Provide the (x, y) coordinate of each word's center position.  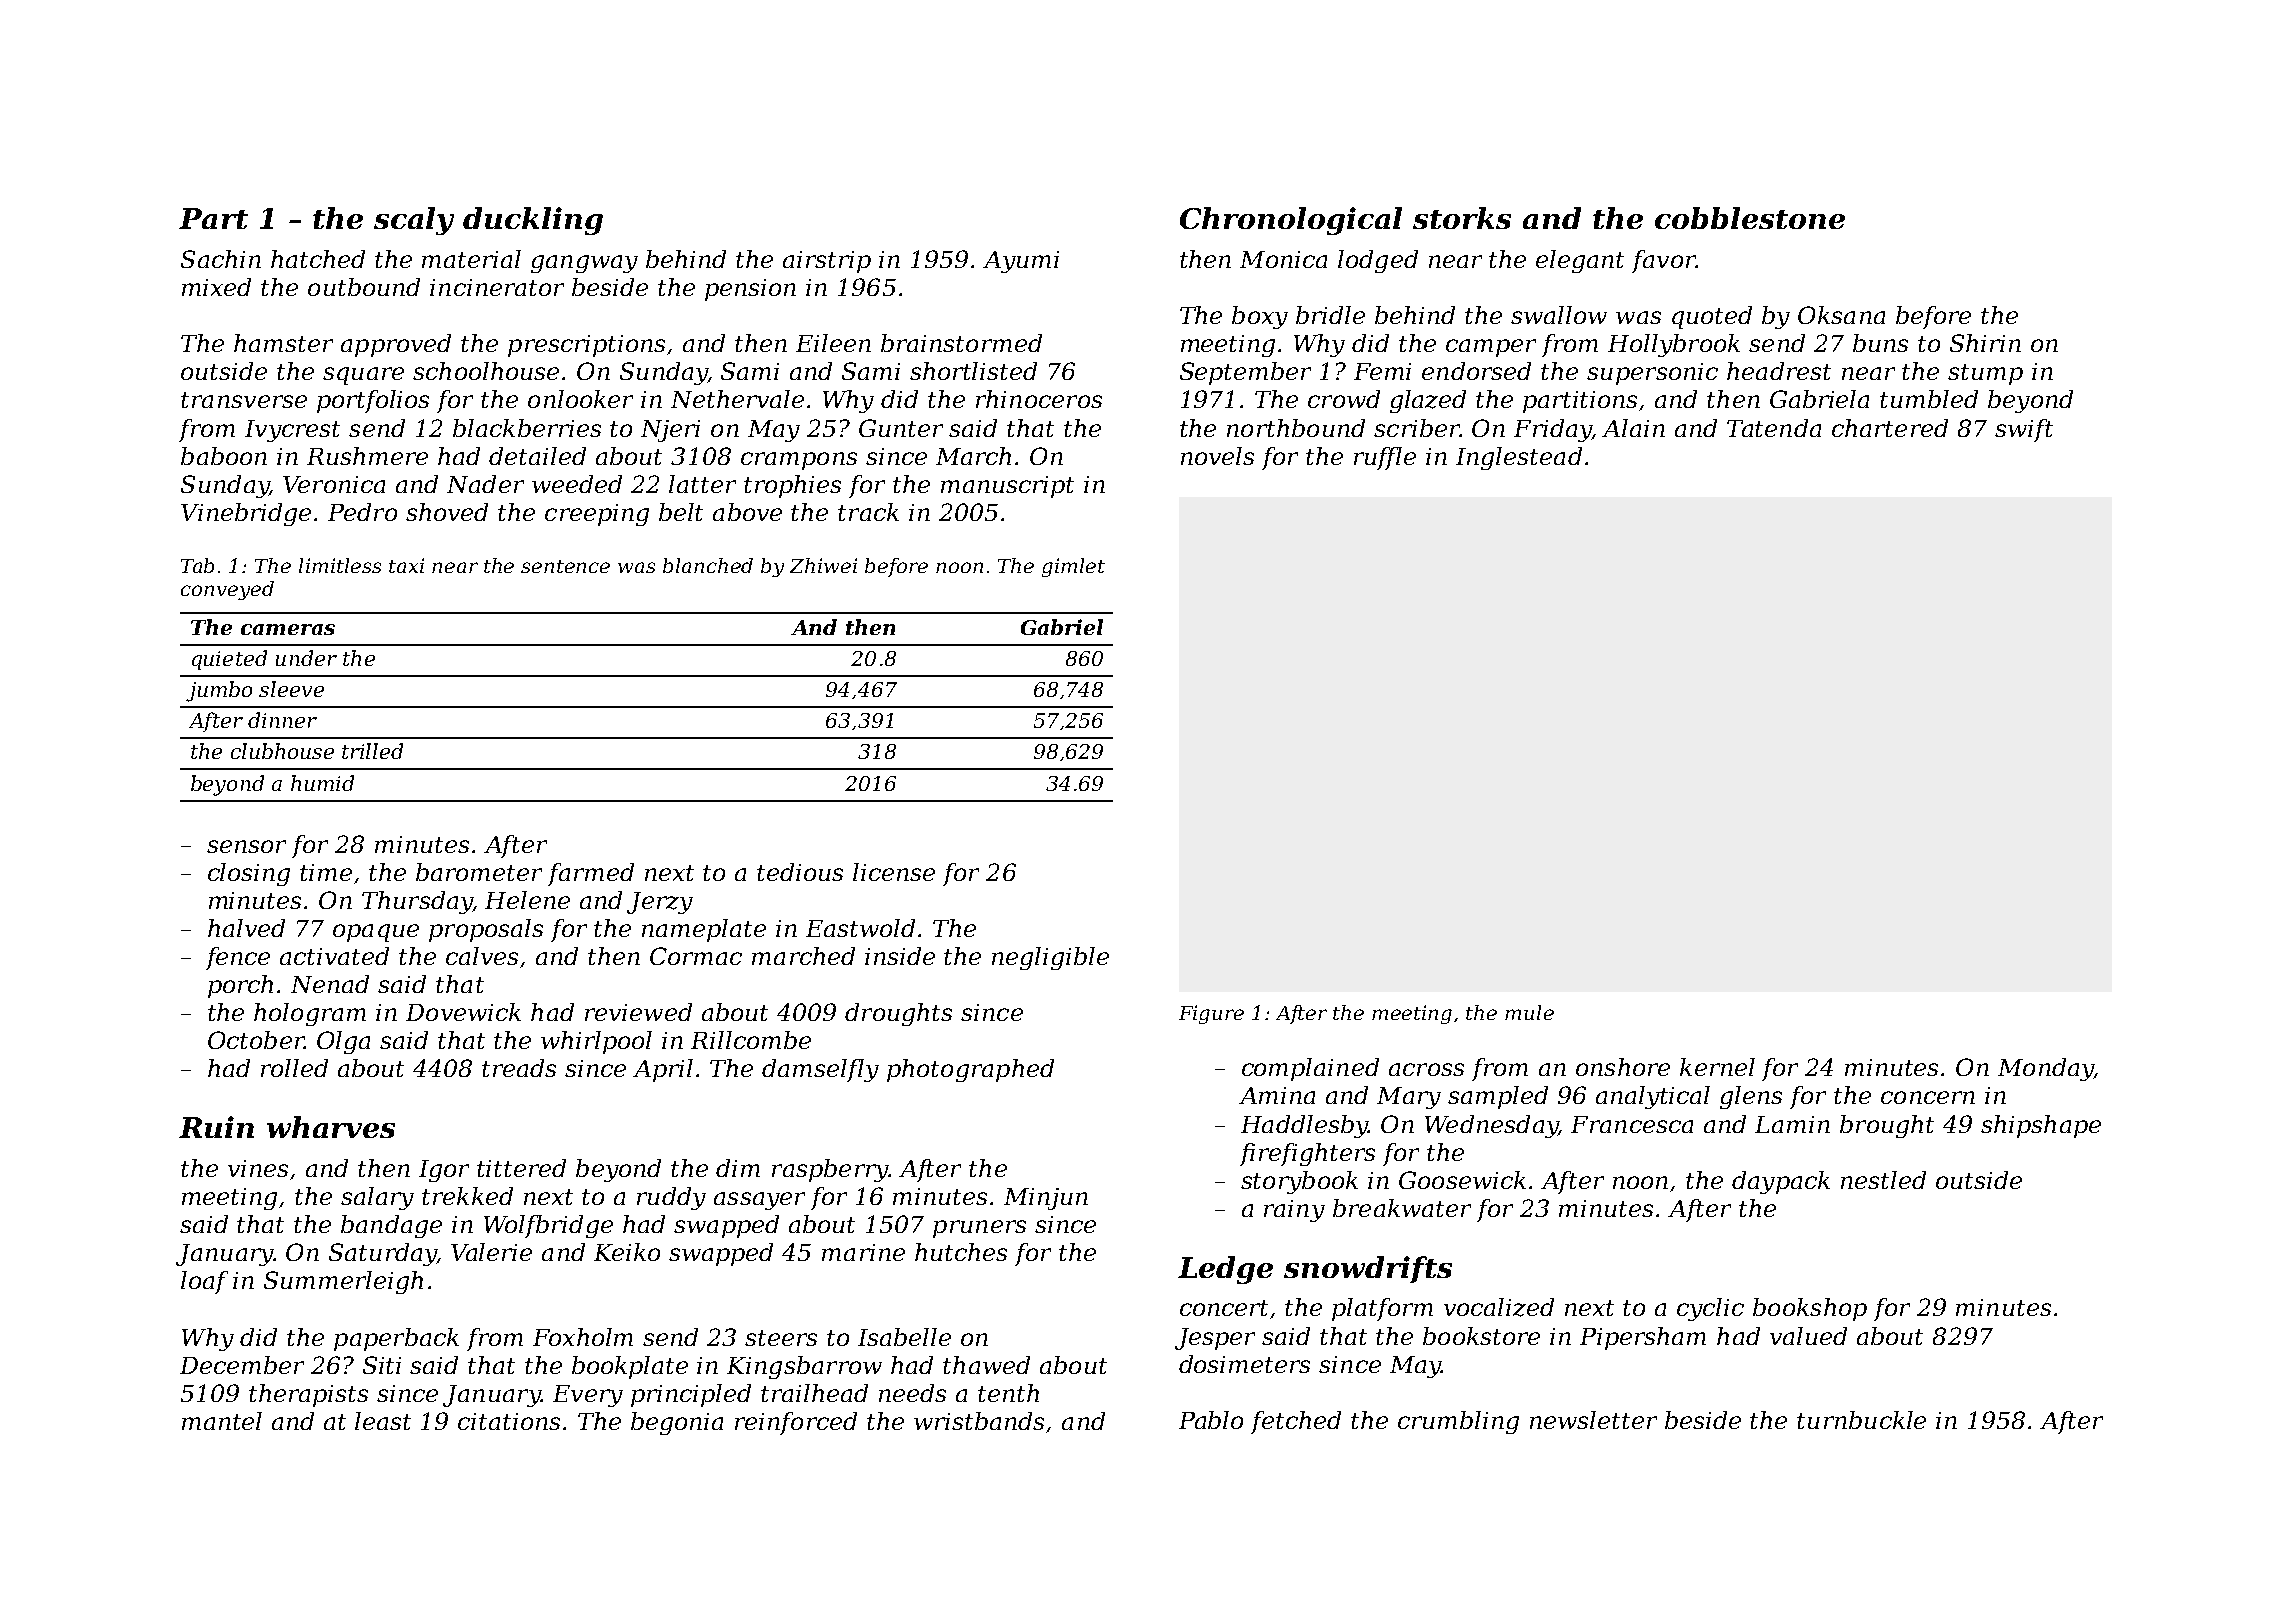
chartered (1890, 428)
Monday (2046, 1069)
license (894, 872)
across (1426, 1069)
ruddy (671, 1198)
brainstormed (961, 343)
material (471, 259)
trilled (372, 751)
